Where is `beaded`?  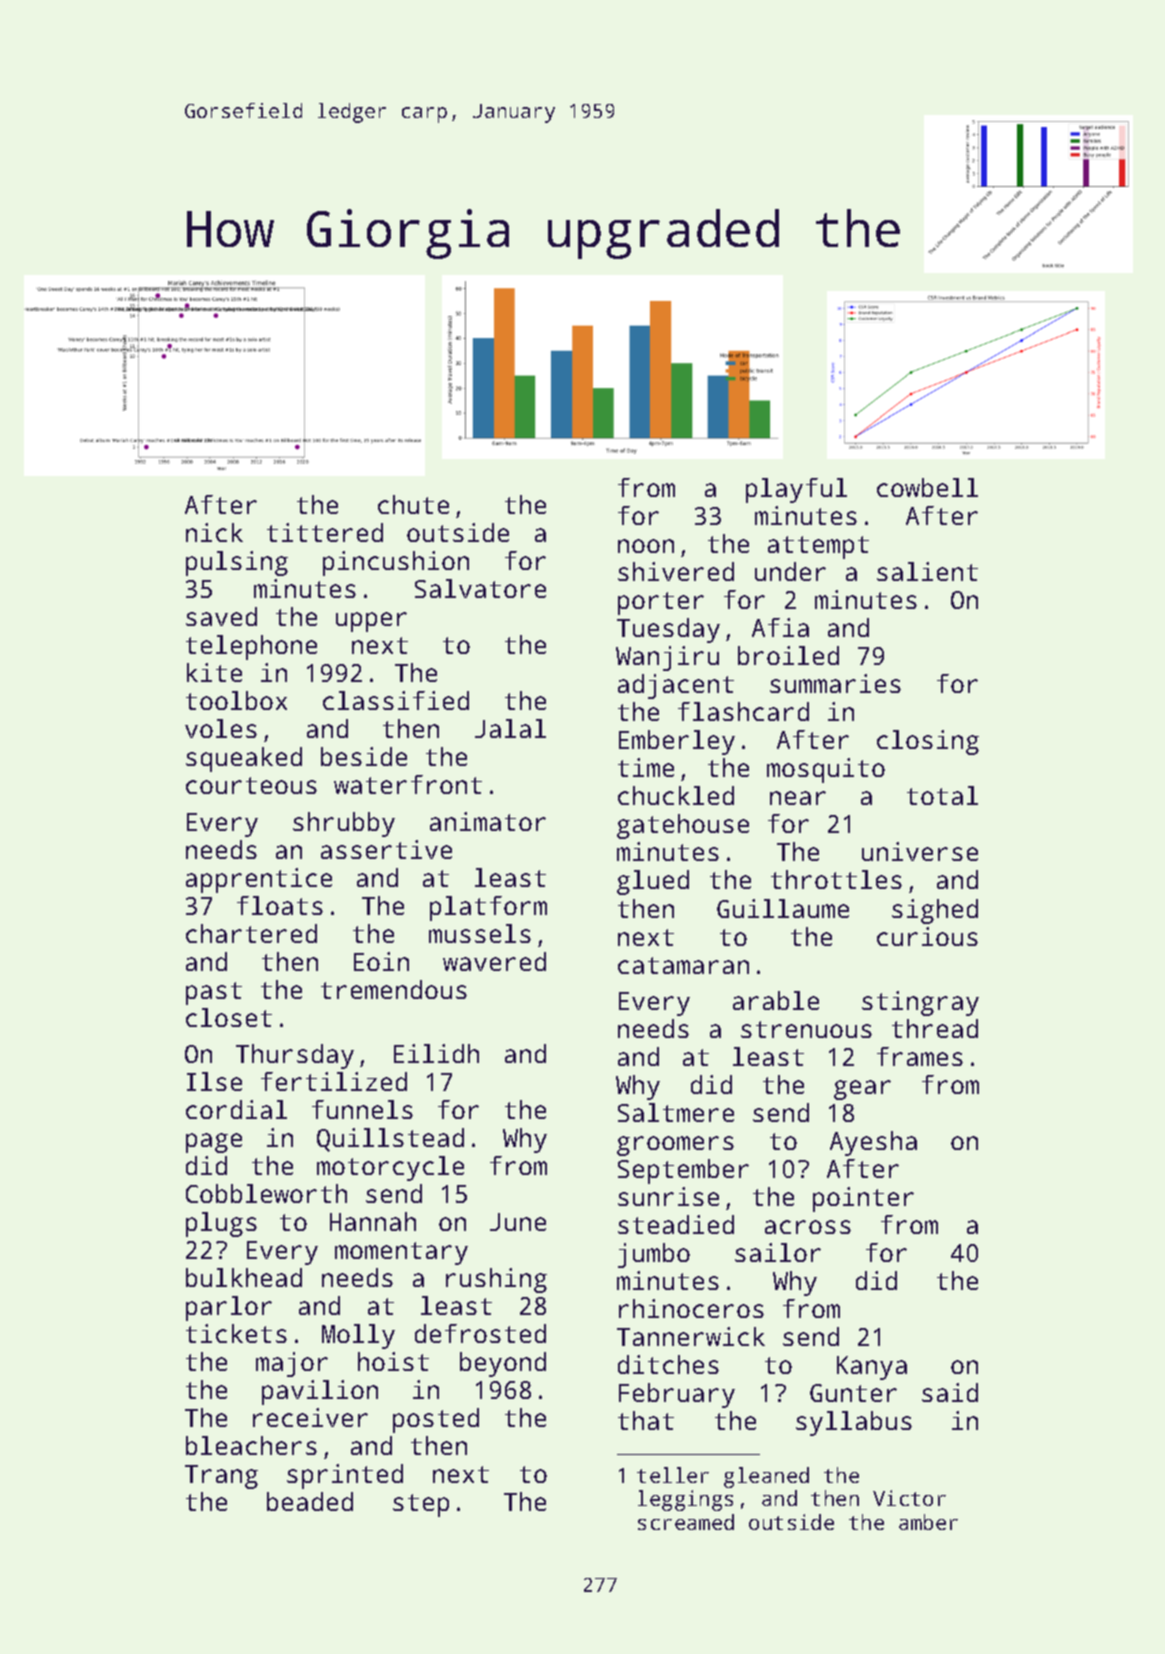 beaded is located at coordinates (310, 1501).
